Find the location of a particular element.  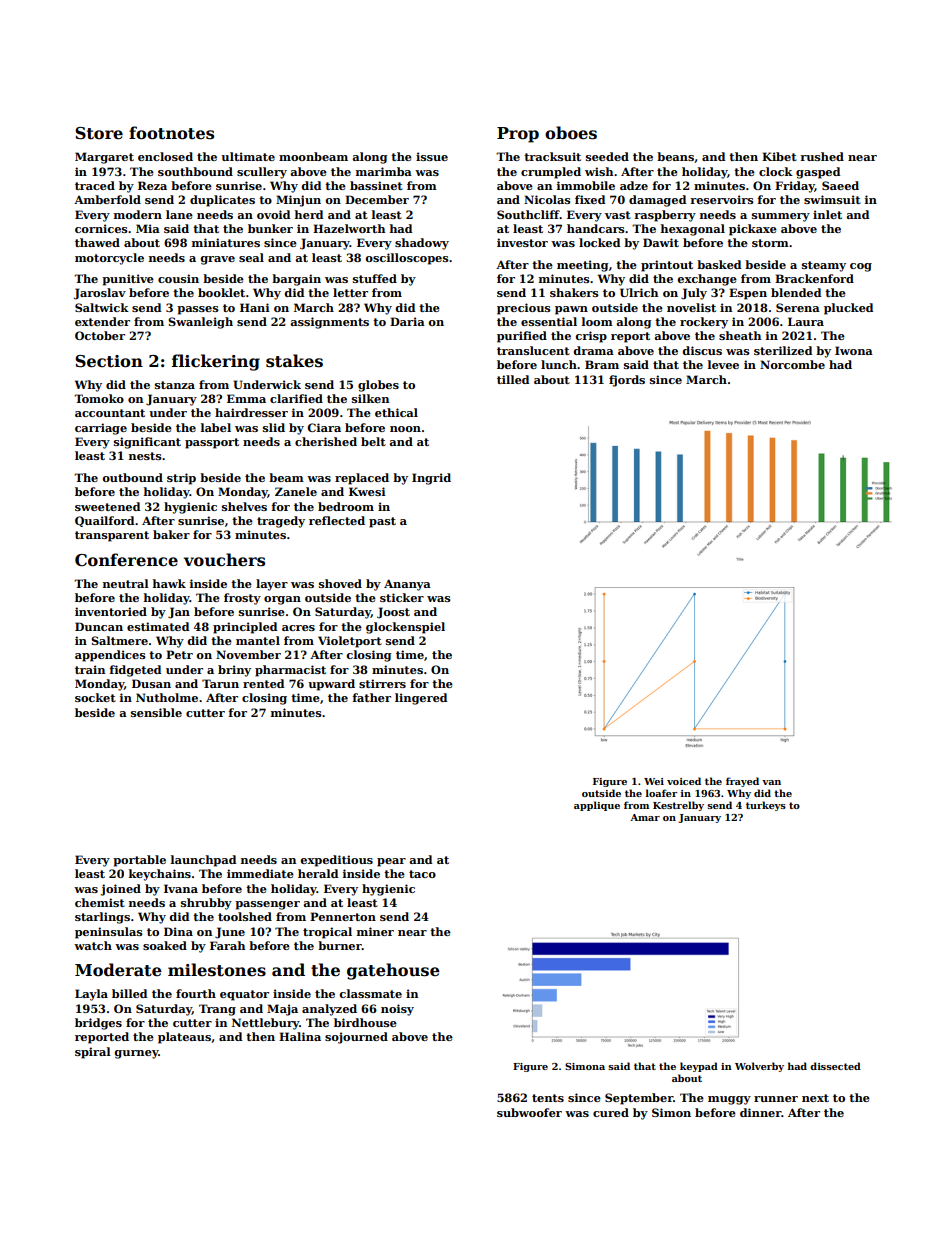

Halina is located at coordinates (300, 1036).
